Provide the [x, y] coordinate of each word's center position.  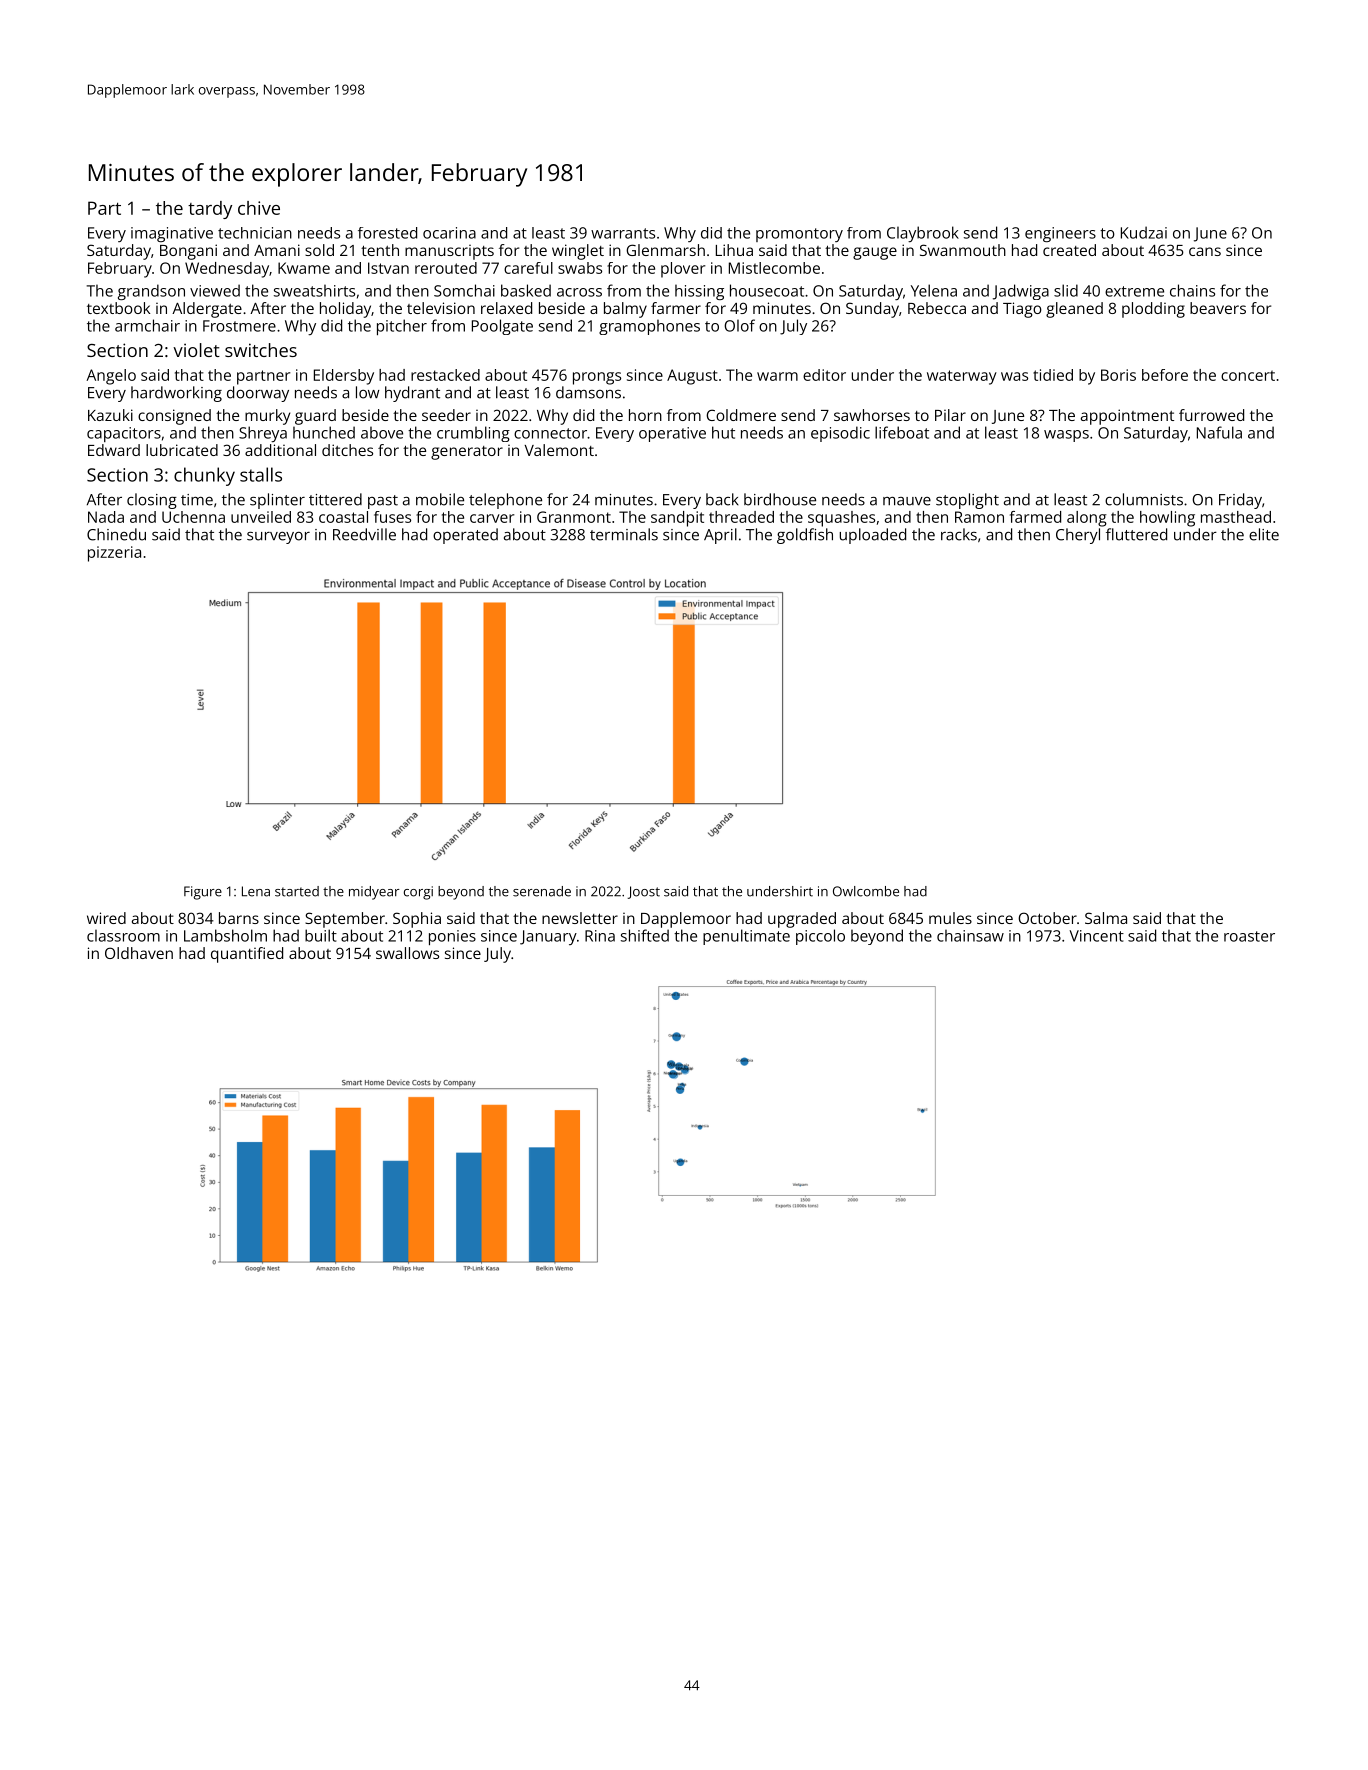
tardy [210, 210]
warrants [623, 233]
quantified [247, 955]
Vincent [1096, 936]
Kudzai [1144, 232]
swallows [407, 953]
